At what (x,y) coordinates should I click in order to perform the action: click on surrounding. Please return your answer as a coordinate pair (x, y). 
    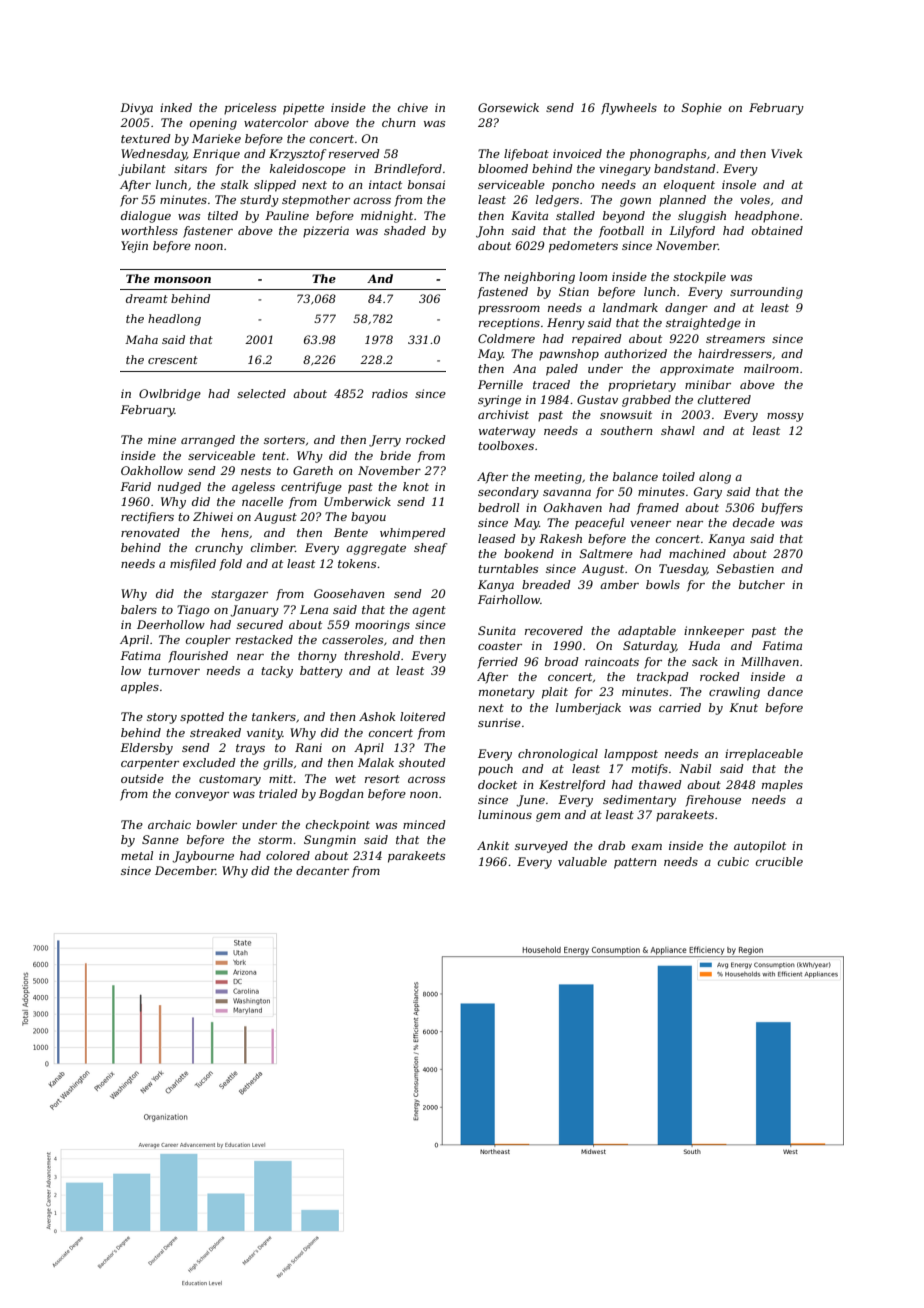
    Looking at the image, I should click on (766, 293).
